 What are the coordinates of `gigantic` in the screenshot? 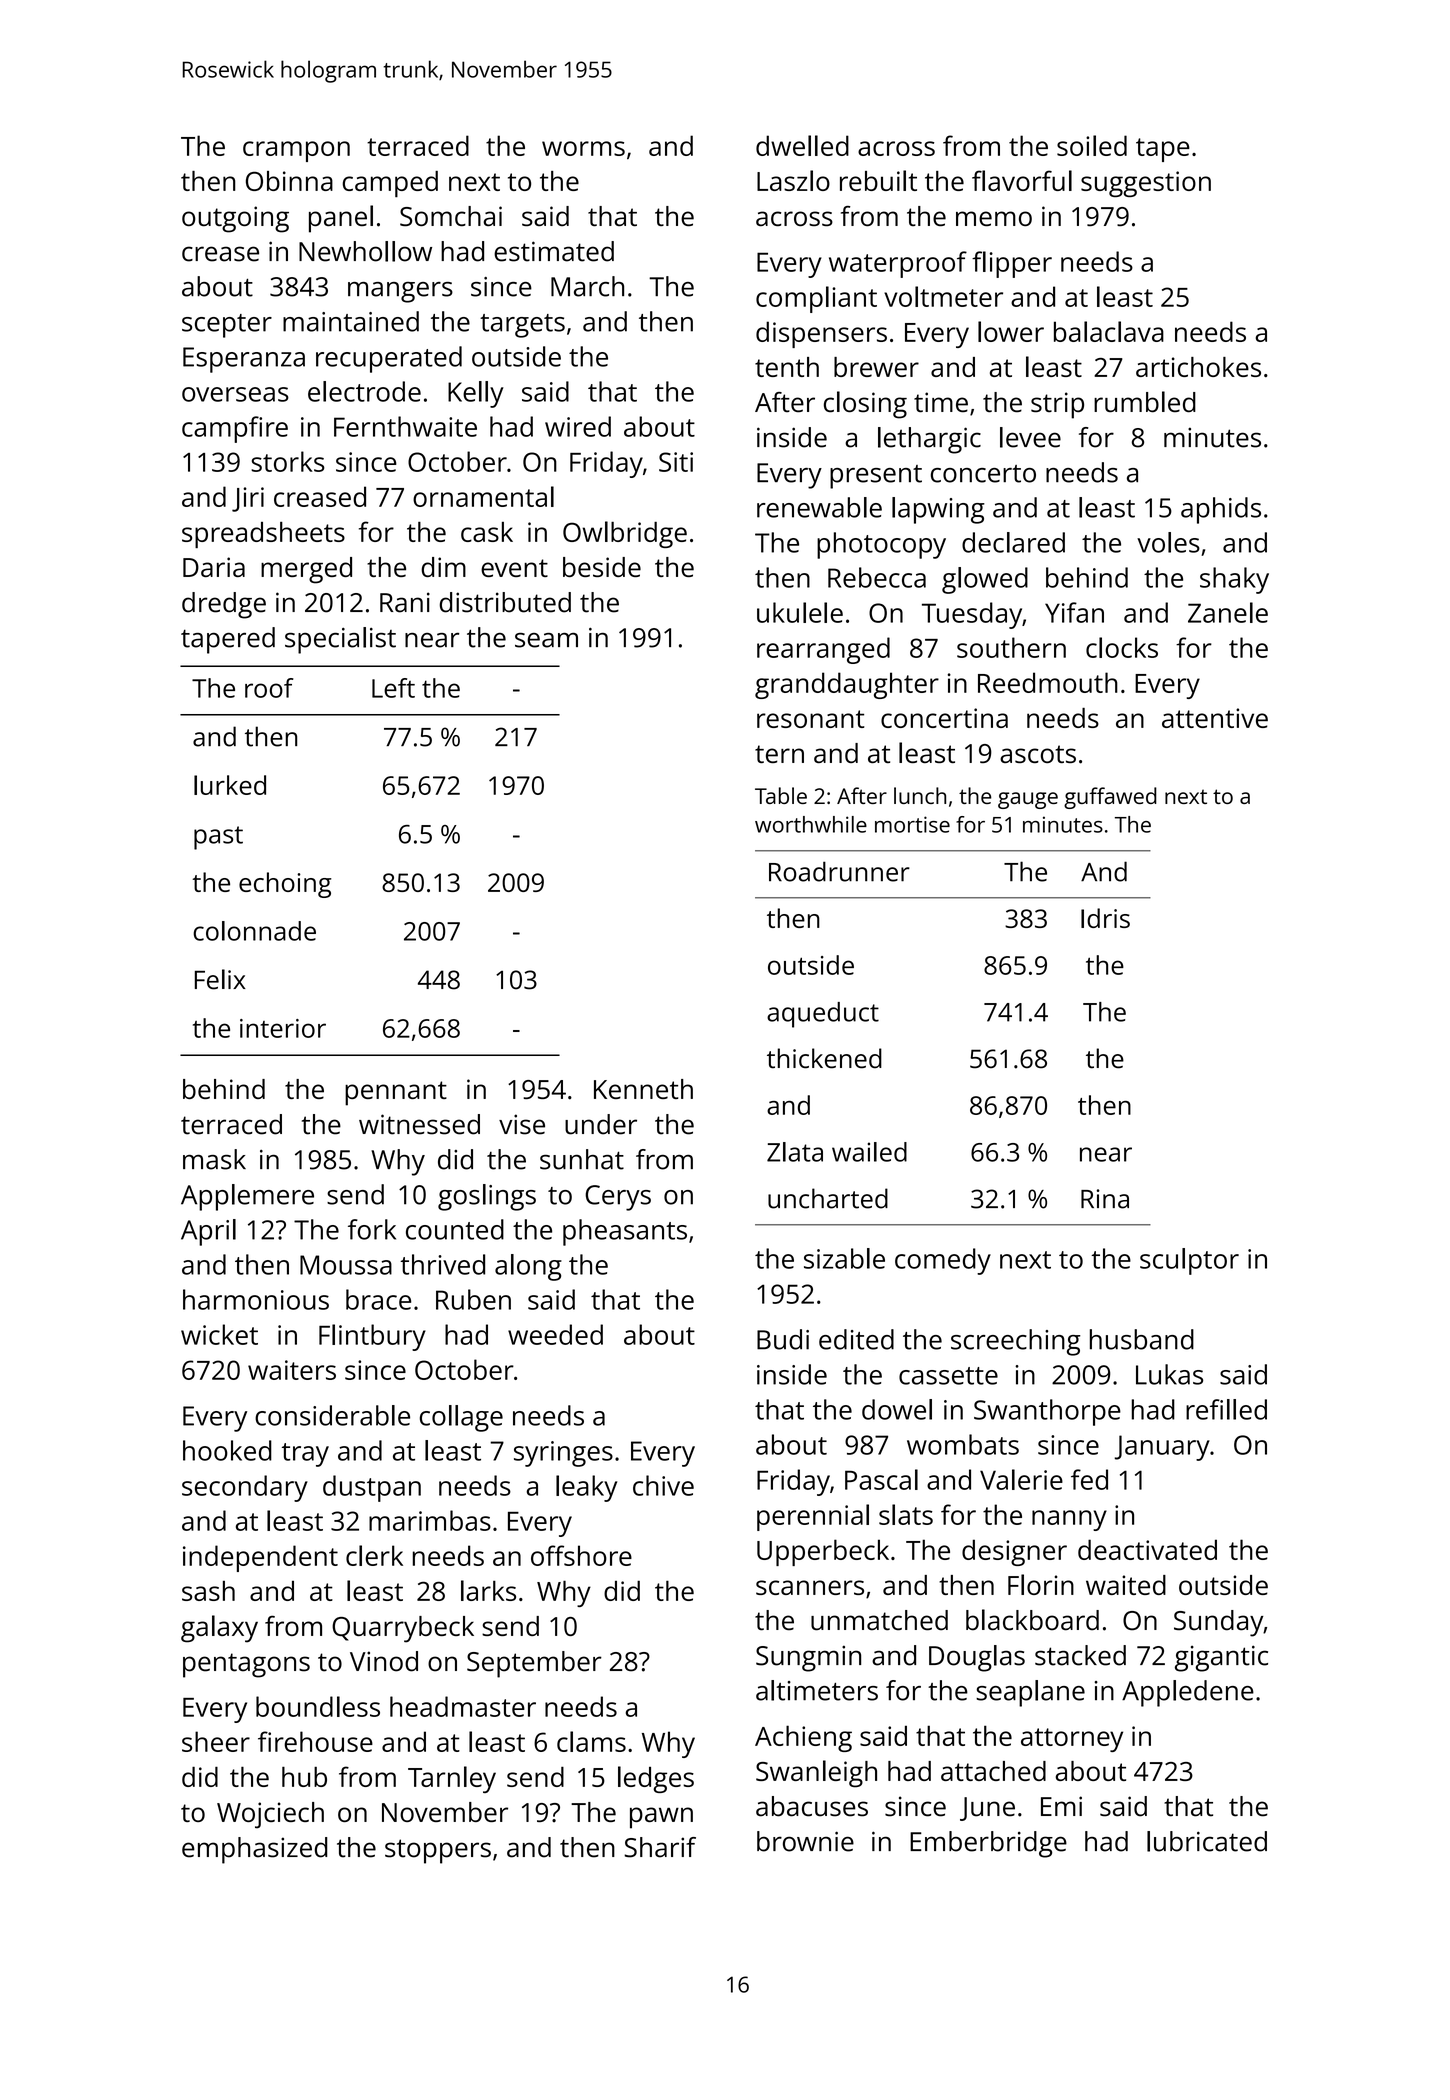 It's located at (1221, 1658).
